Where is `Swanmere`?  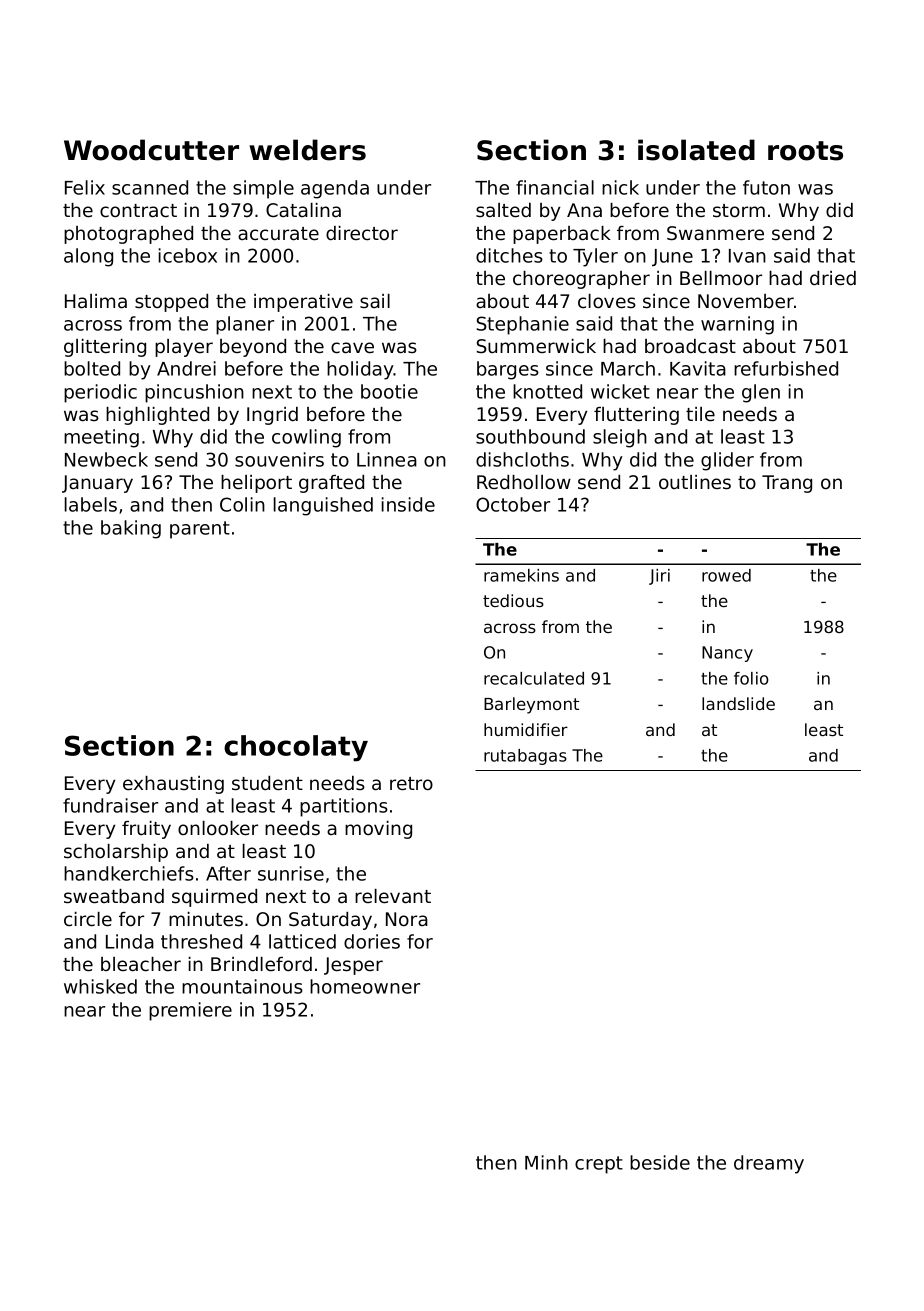 Swanmere is located at coordinates (715, 233).
